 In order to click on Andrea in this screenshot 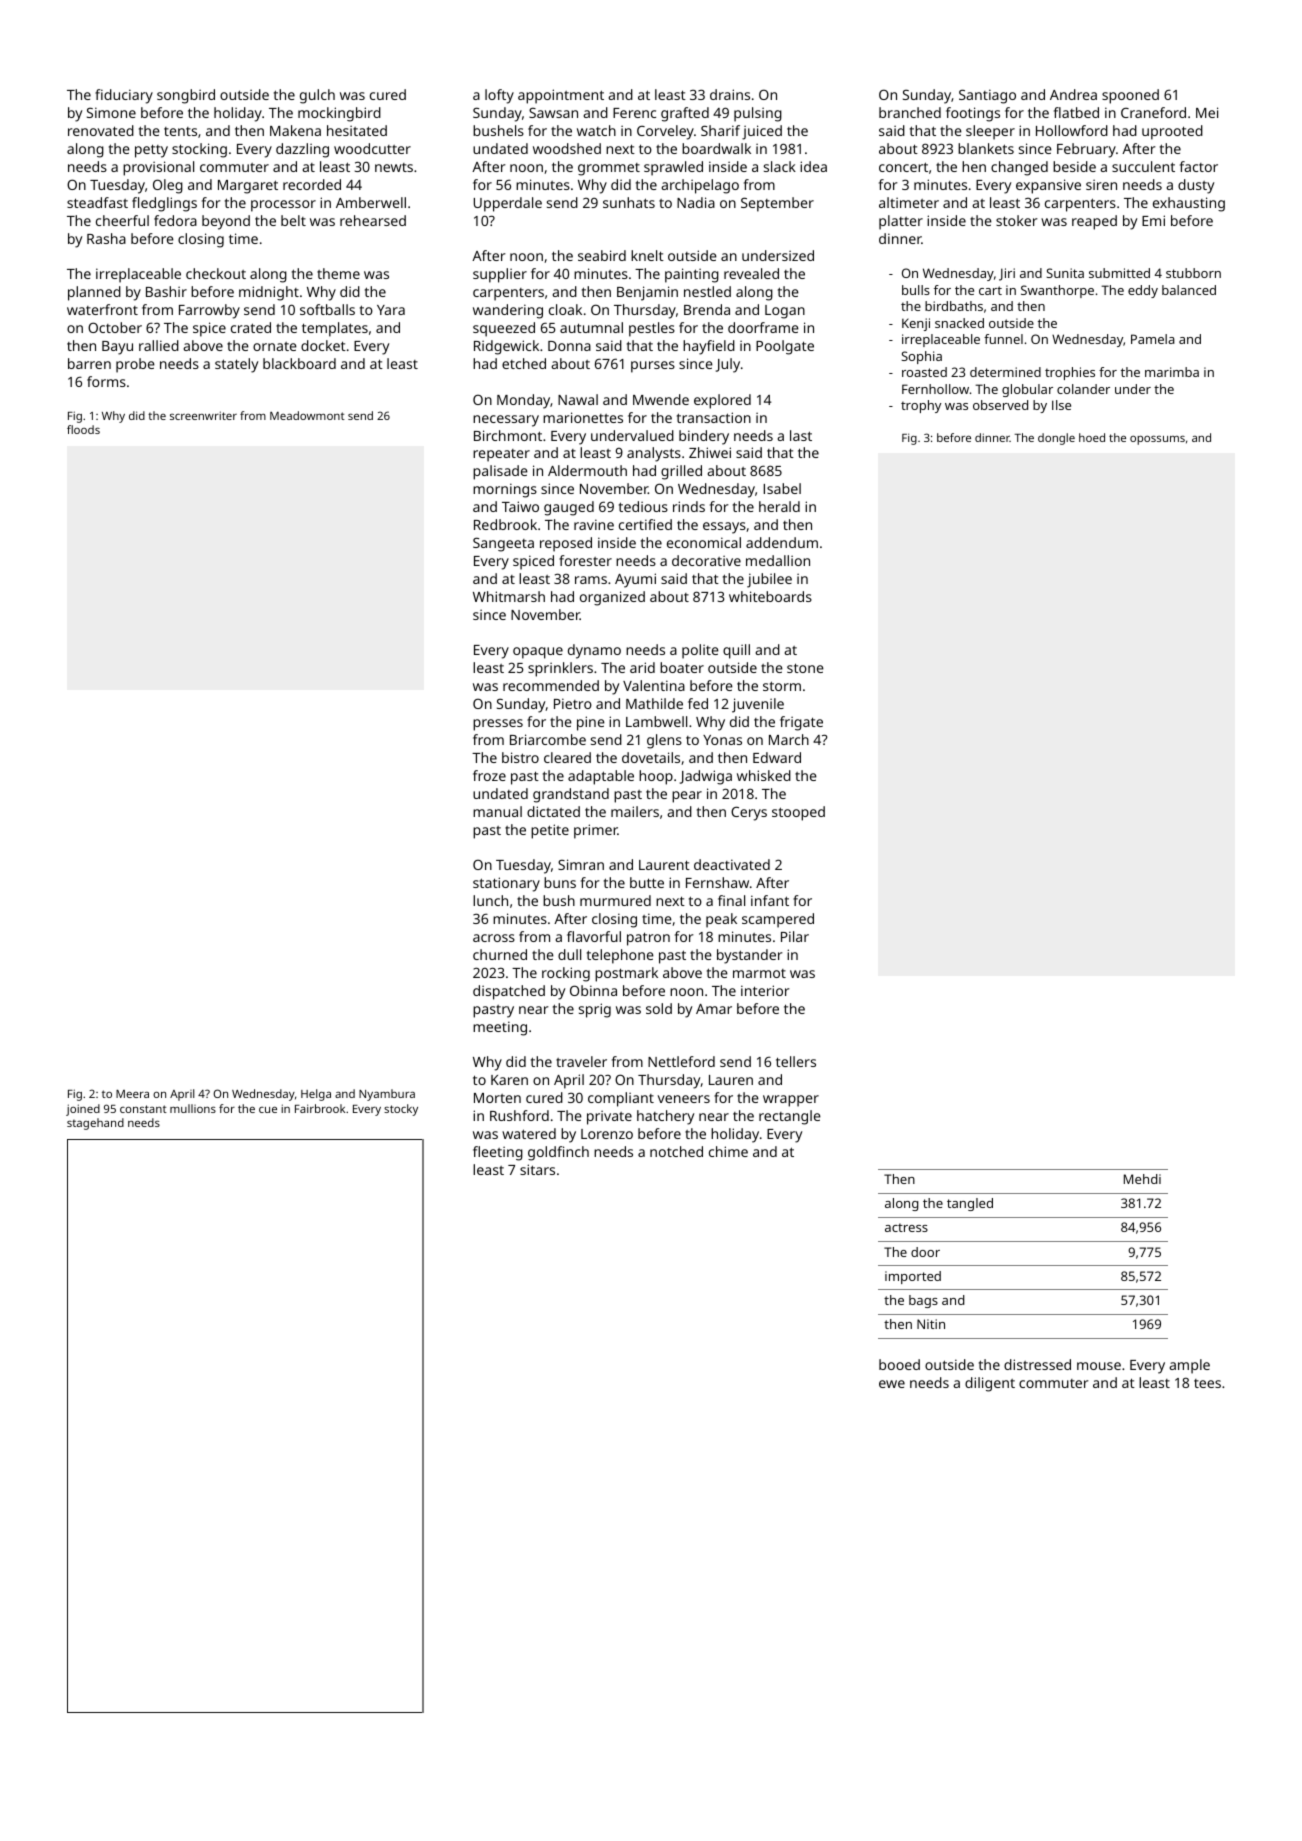, I will do `click(1073, 94)`.
